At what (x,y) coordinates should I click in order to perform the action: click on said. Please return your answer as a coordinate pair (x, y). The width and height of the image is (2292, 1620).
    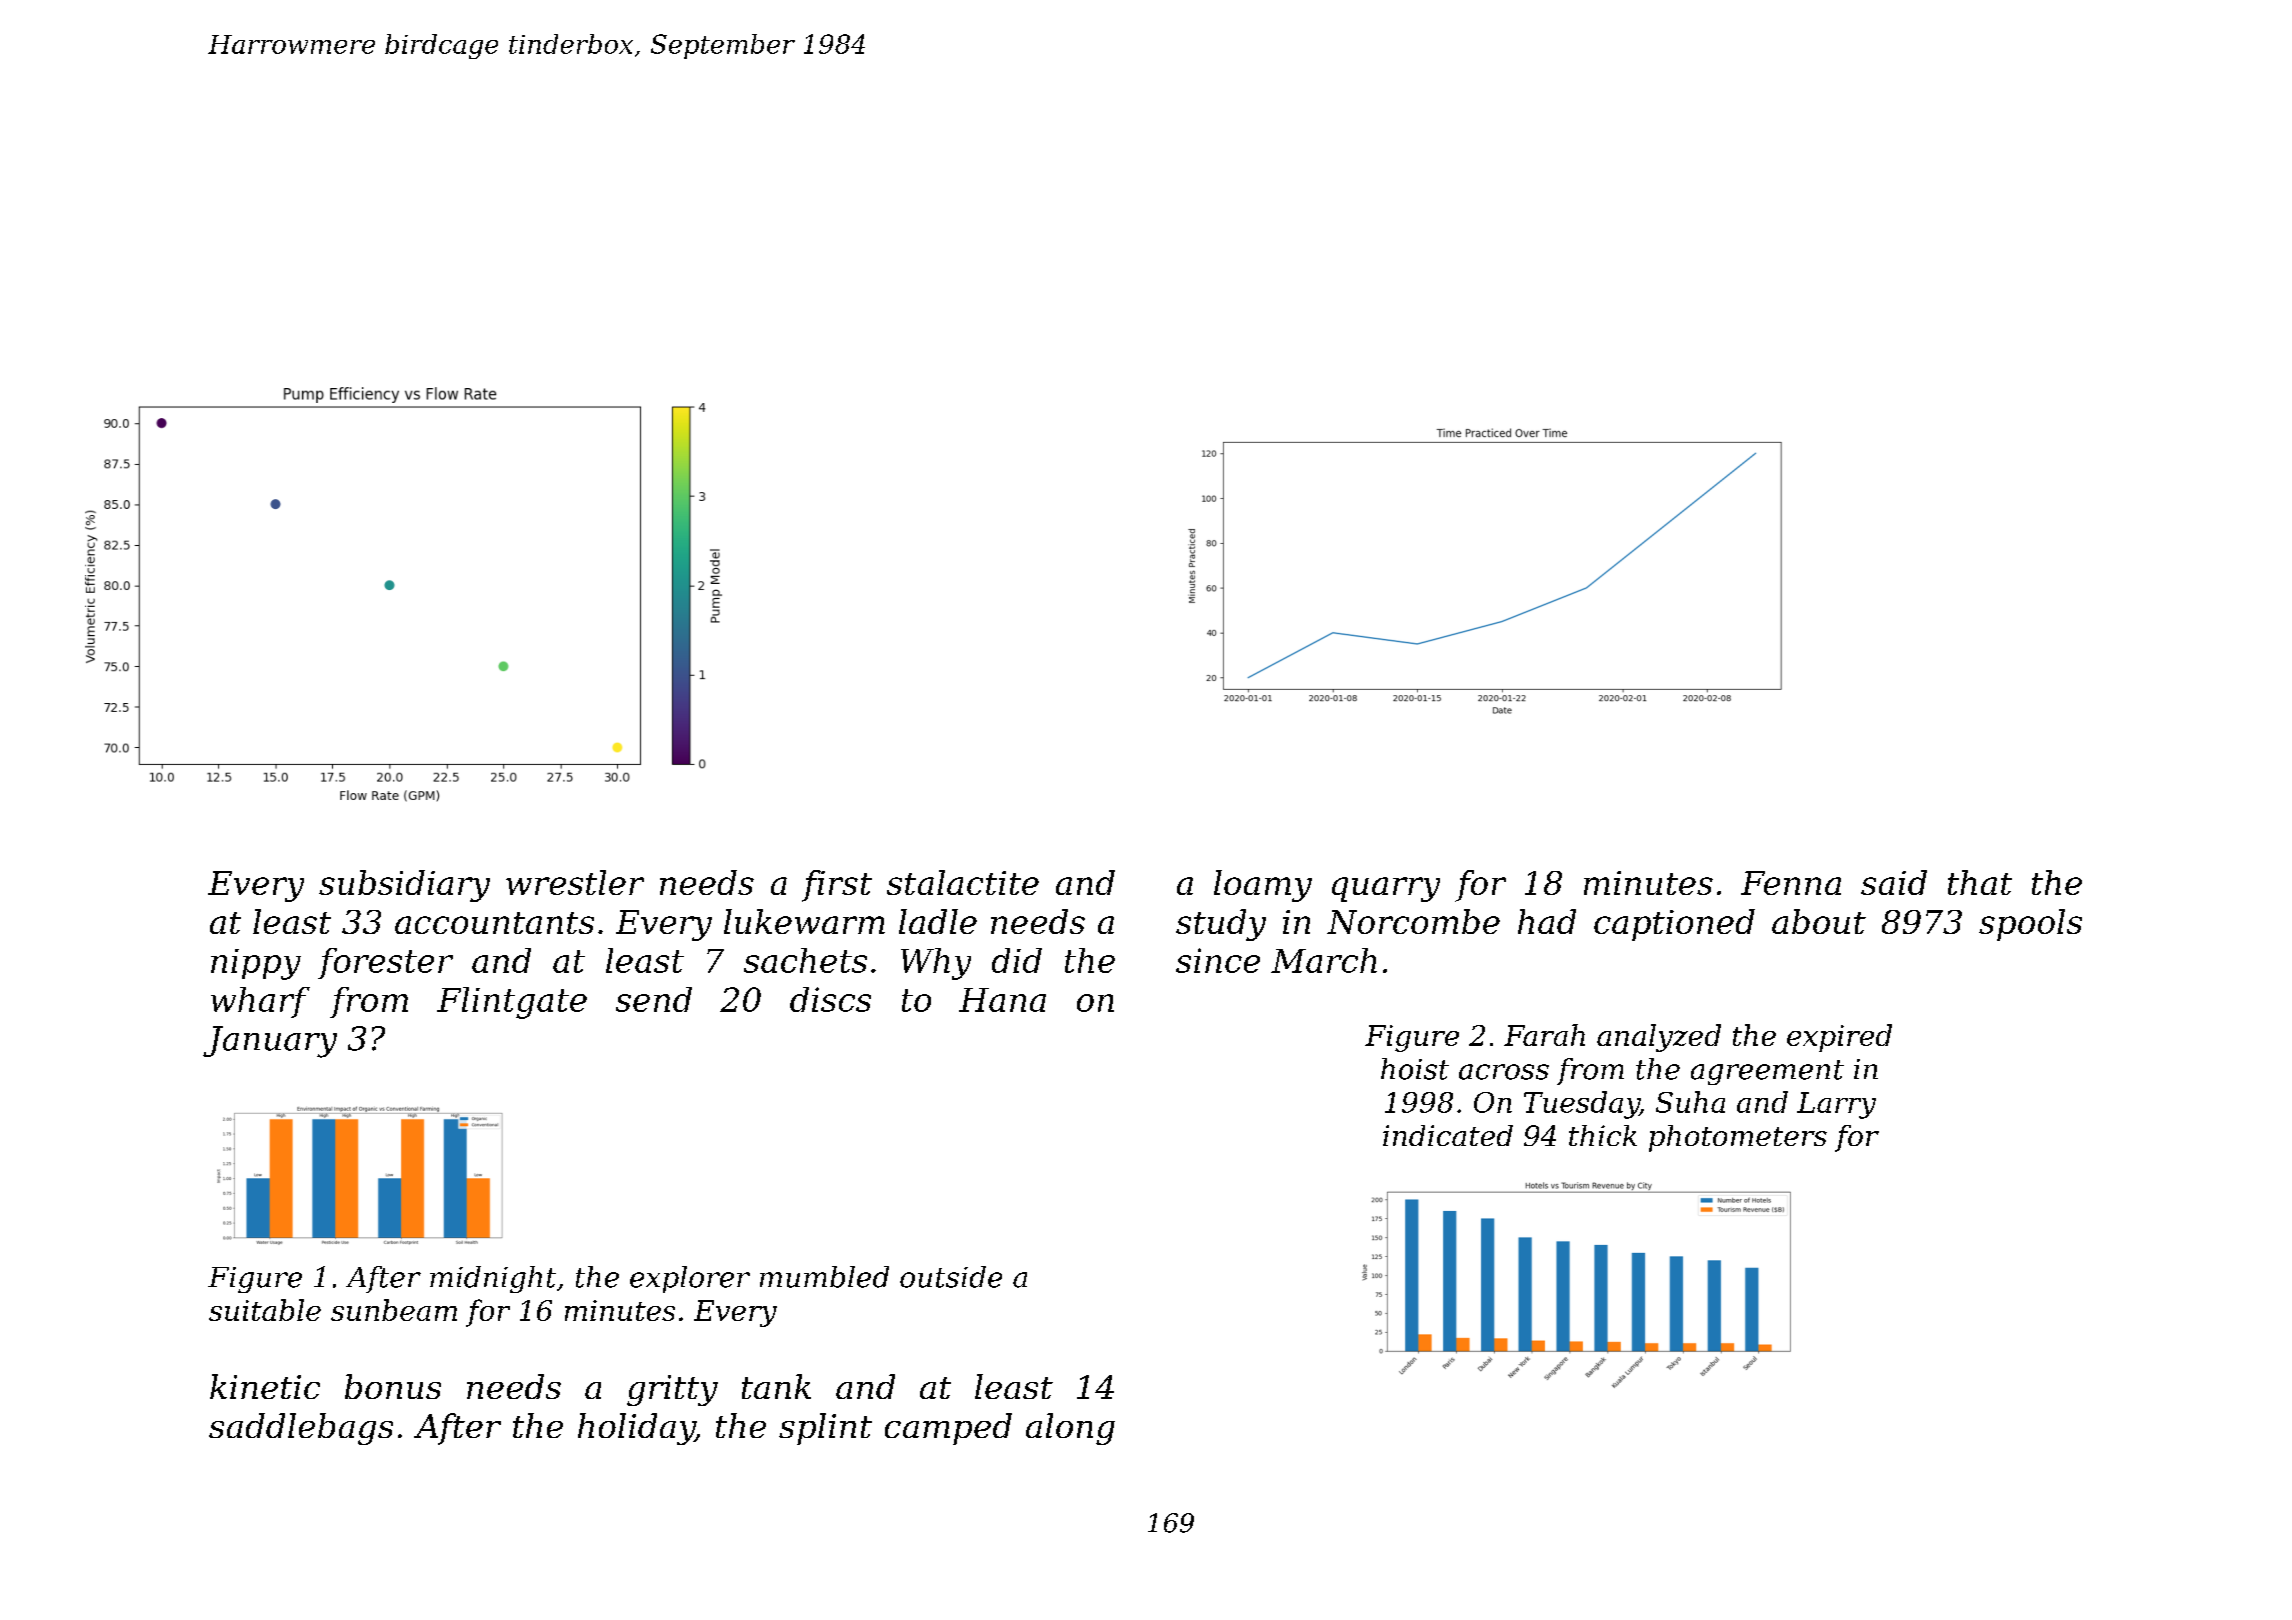
    Looking at the image, I should click on (1894, 882).
